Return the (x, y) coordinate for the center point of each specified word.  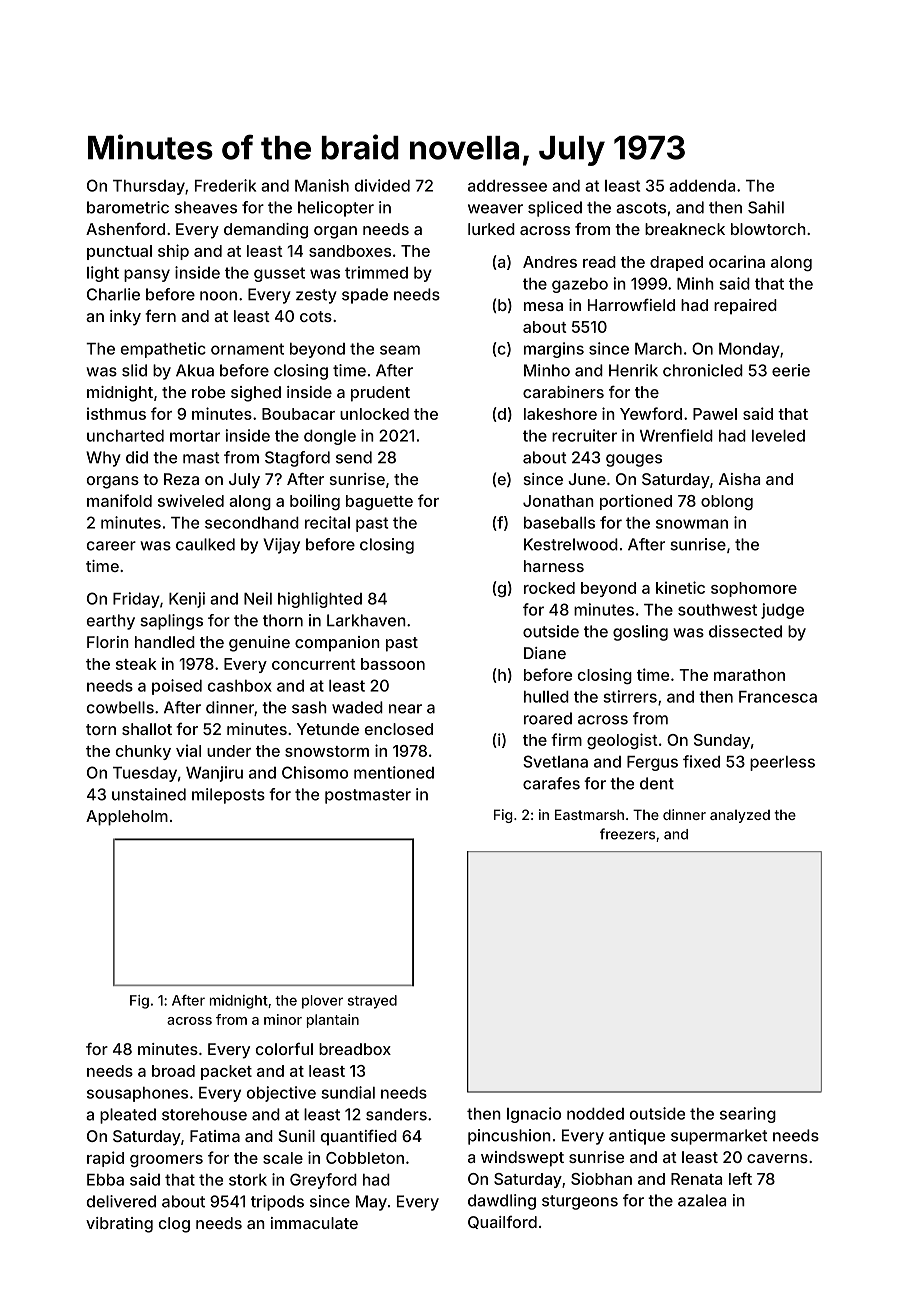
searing (748, 1115)
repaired (745, 307)
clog (174, 1225)
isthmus (116, 413)
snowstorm (327, 751)
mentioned (394, 772)
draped (676, 263)
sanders (396, 1114)
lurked (491, 229)
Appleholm (127, 818)
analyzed (740, 816)
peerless (782, 763)
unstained (149, 794)
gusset (279, 274)
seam (400, 350)
